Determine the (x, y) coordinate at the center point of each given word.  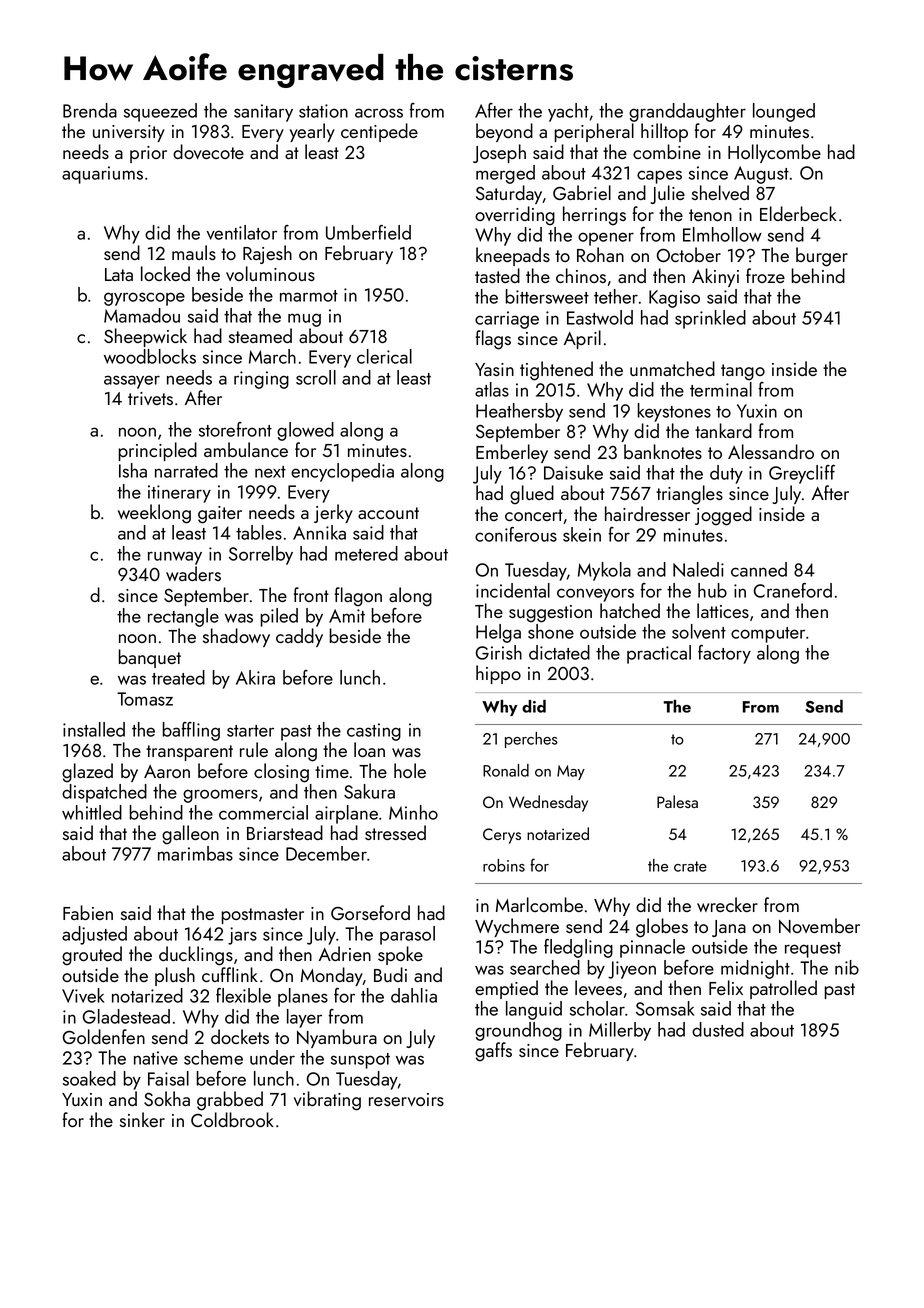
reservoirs (406, 1099)
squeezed (160, 112)
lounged (784, 112)
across (379, 113)
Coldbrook (232, 1119)
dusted (718, 1029)
